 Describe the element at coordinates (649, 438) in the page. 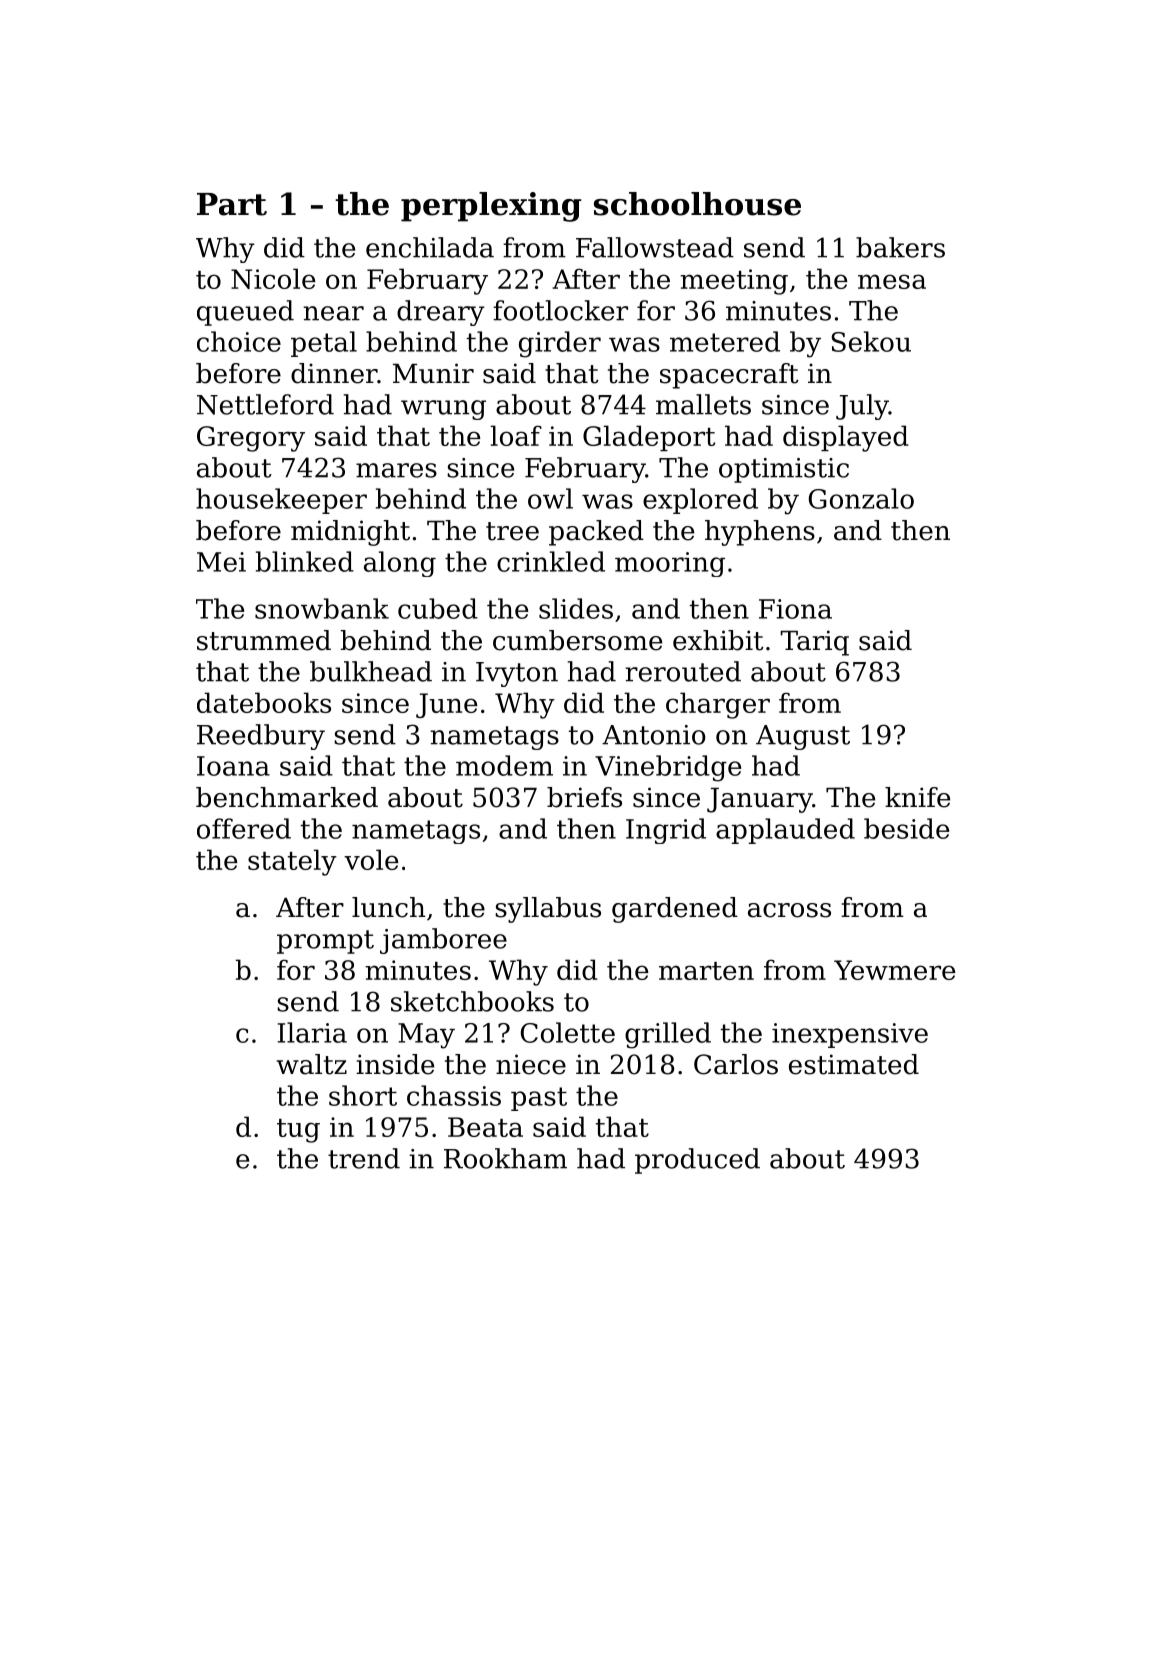

I see `Gladeport` at that location.
